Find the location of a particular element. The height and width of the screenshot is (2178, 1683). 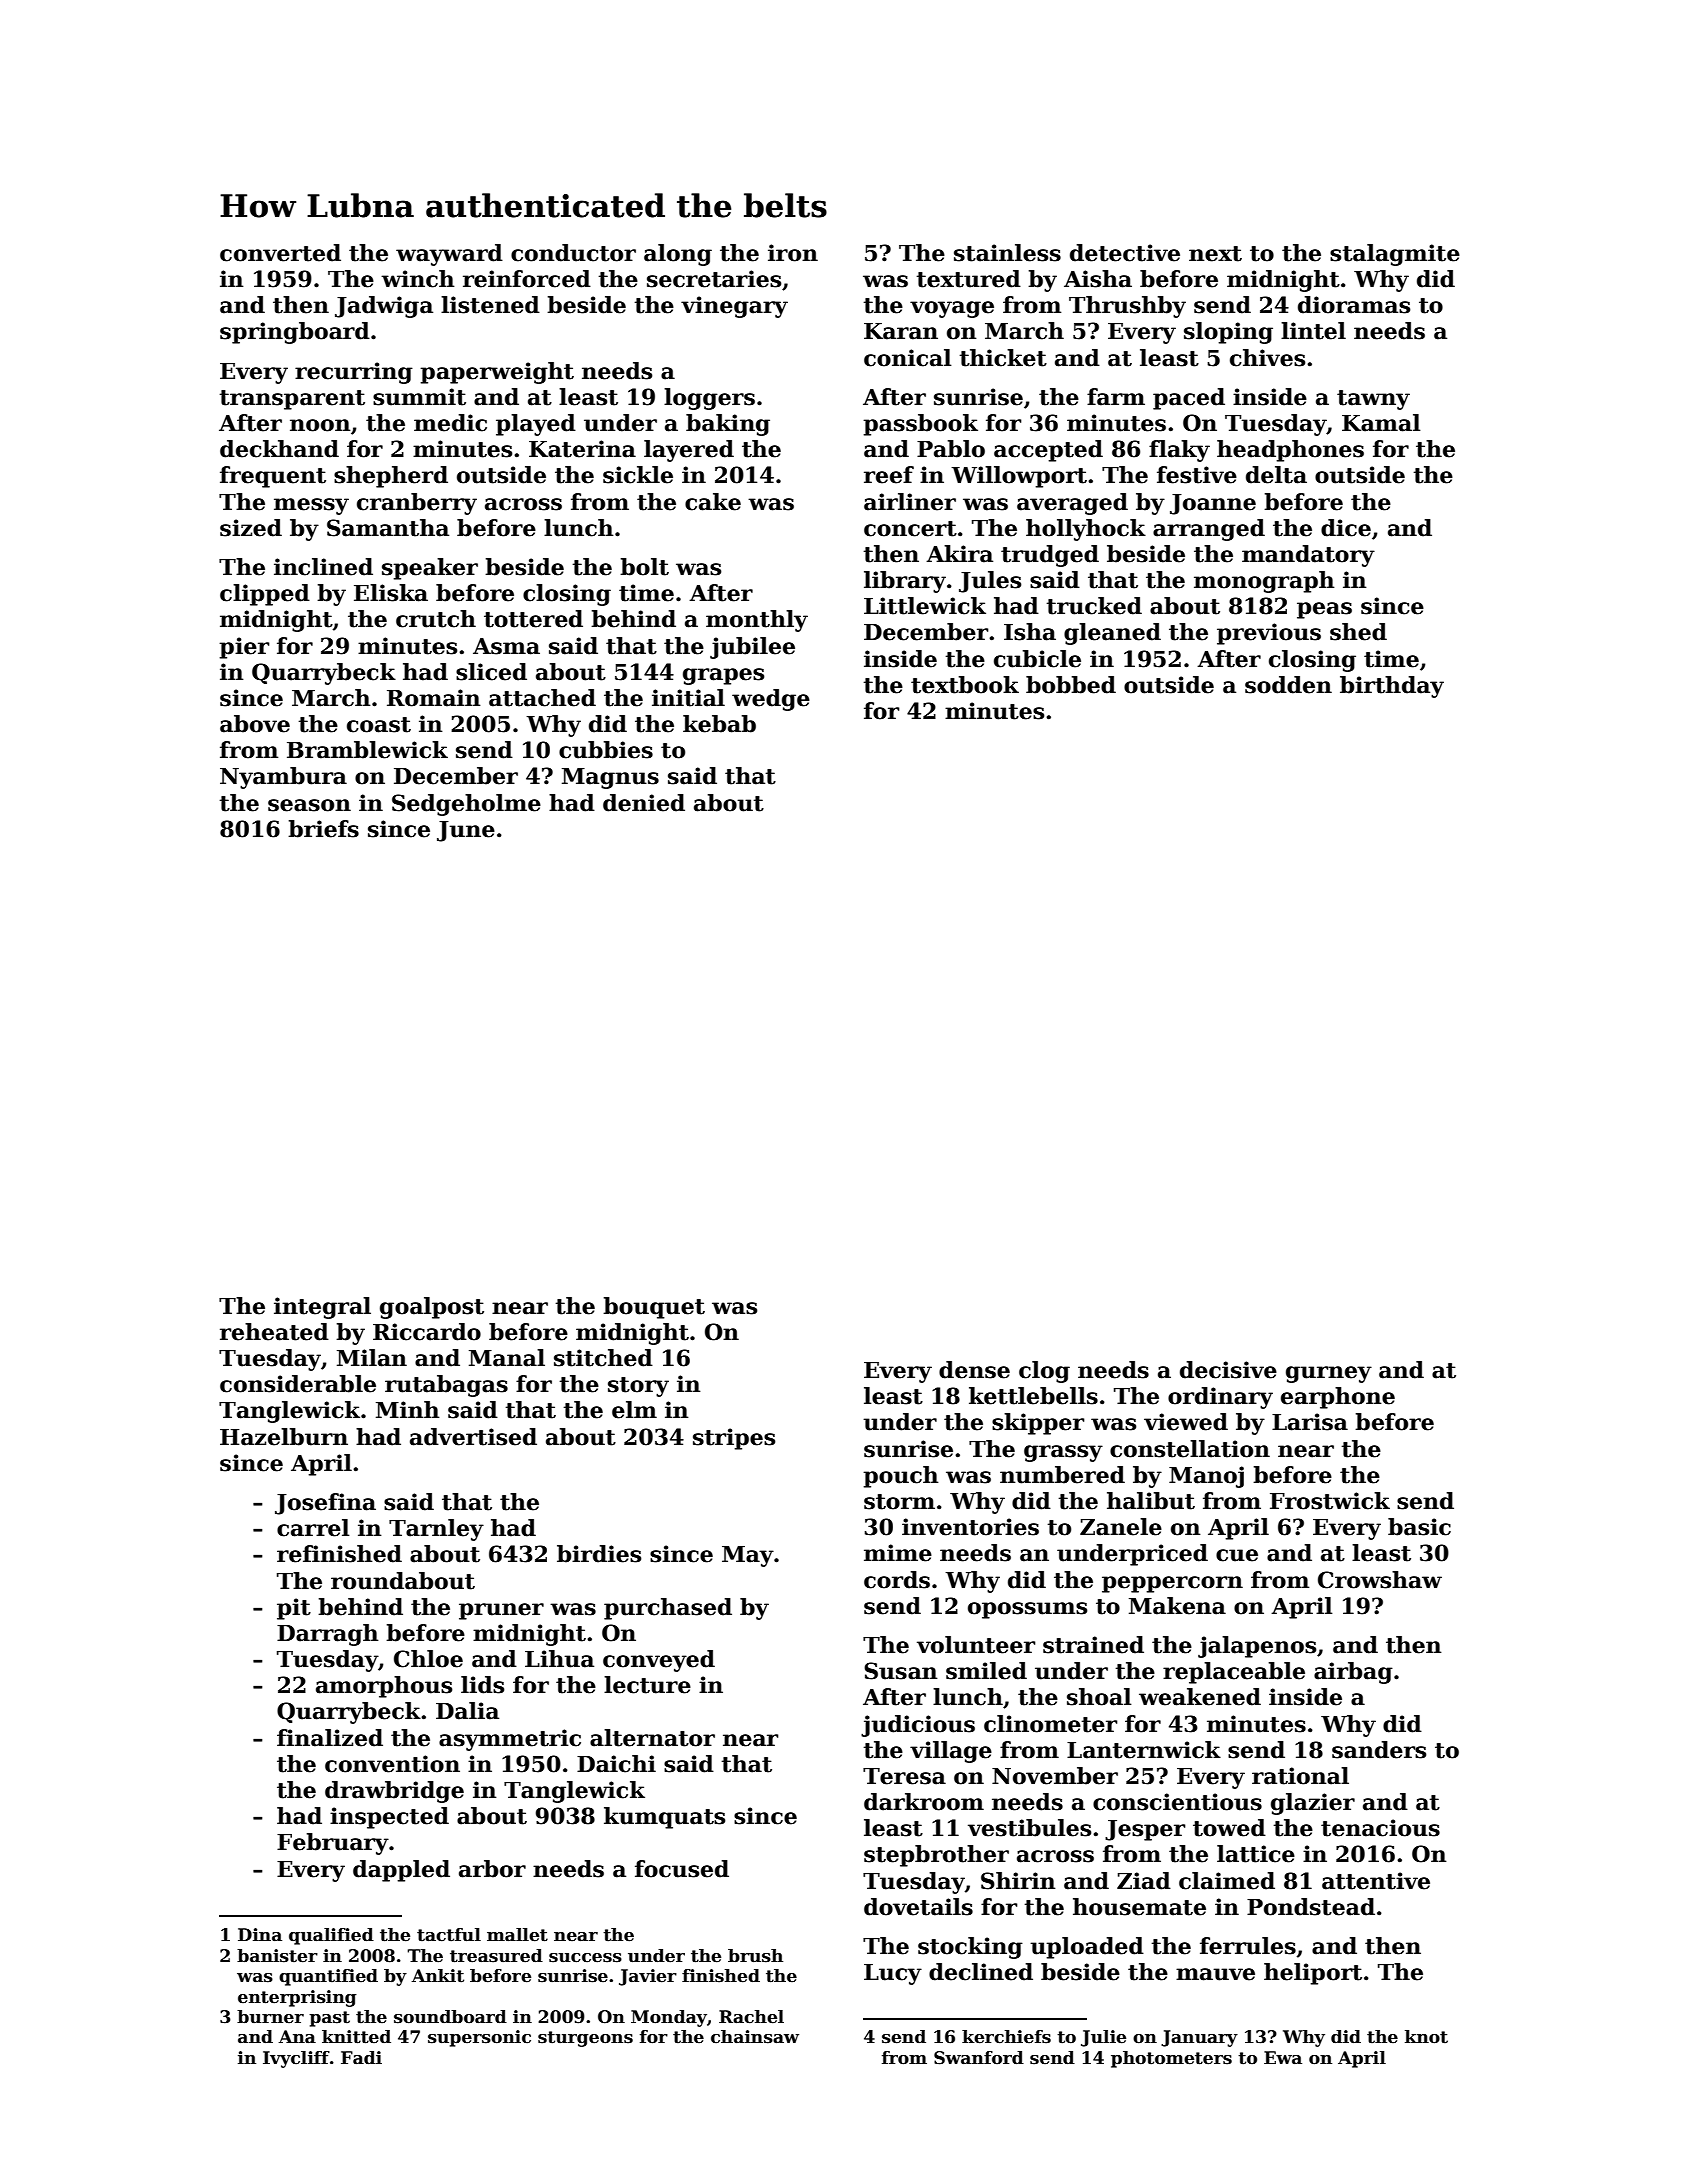

along is located at coordinates (678, 255).
